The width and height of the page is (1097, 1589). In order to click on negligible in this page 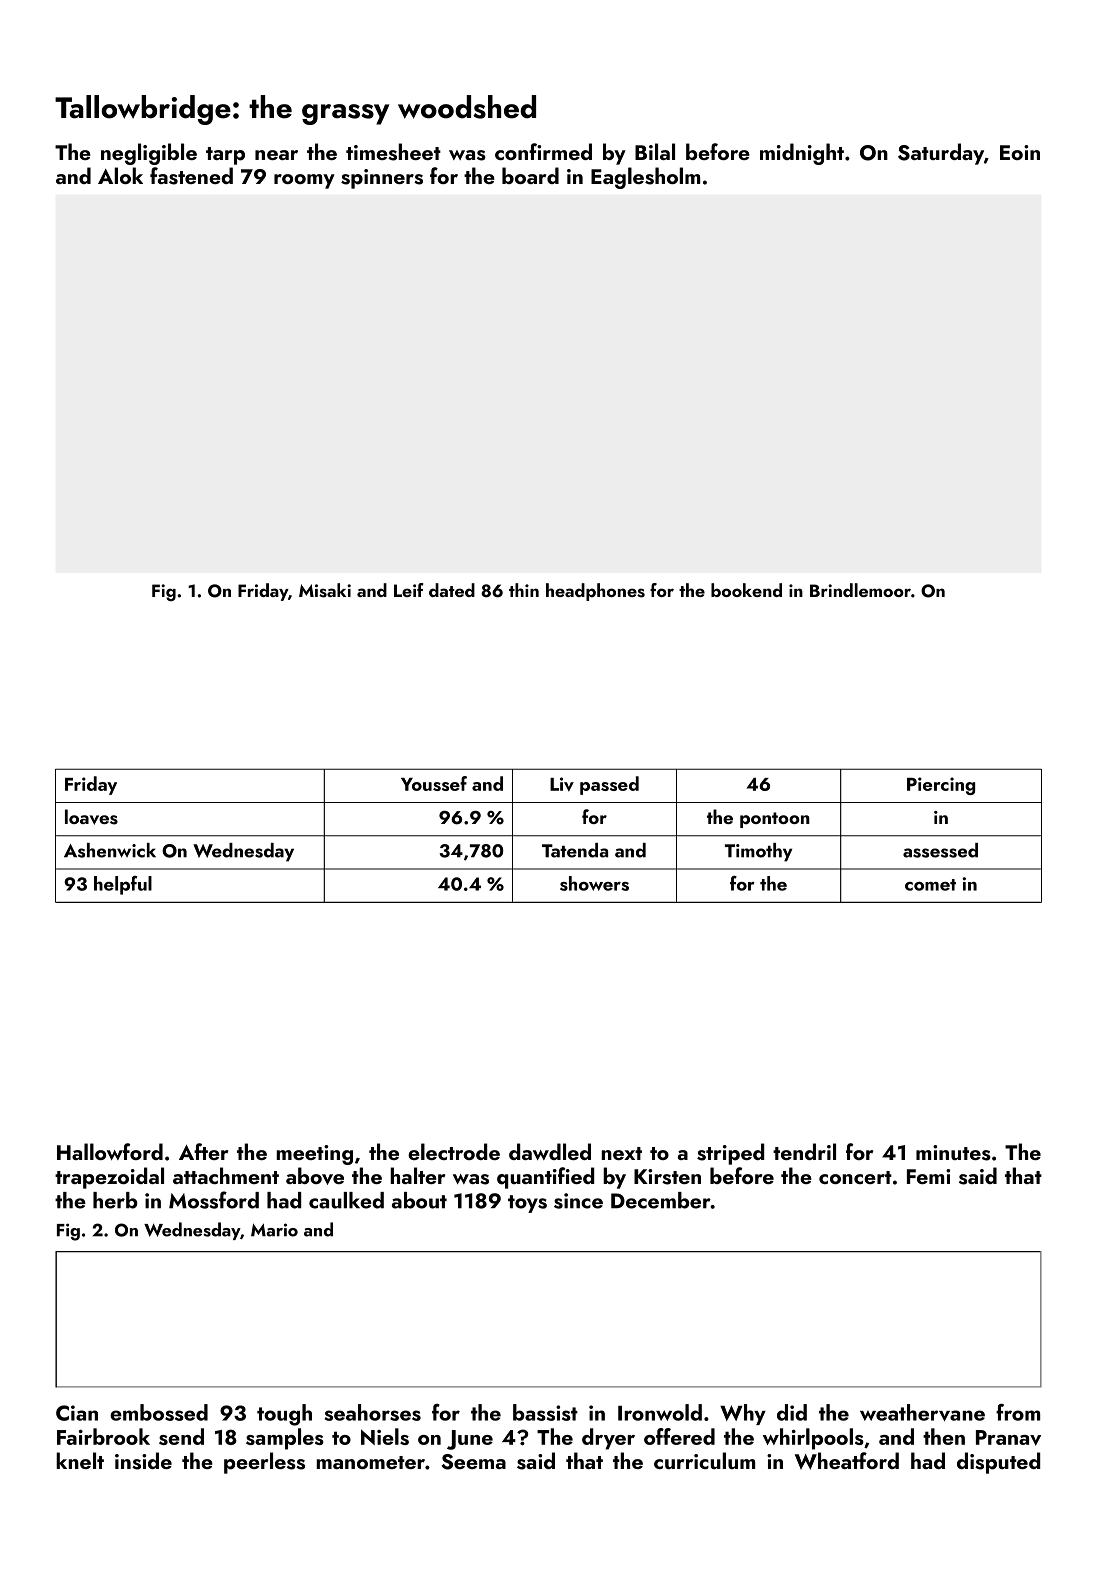, I will do `click(149, 154)`.
